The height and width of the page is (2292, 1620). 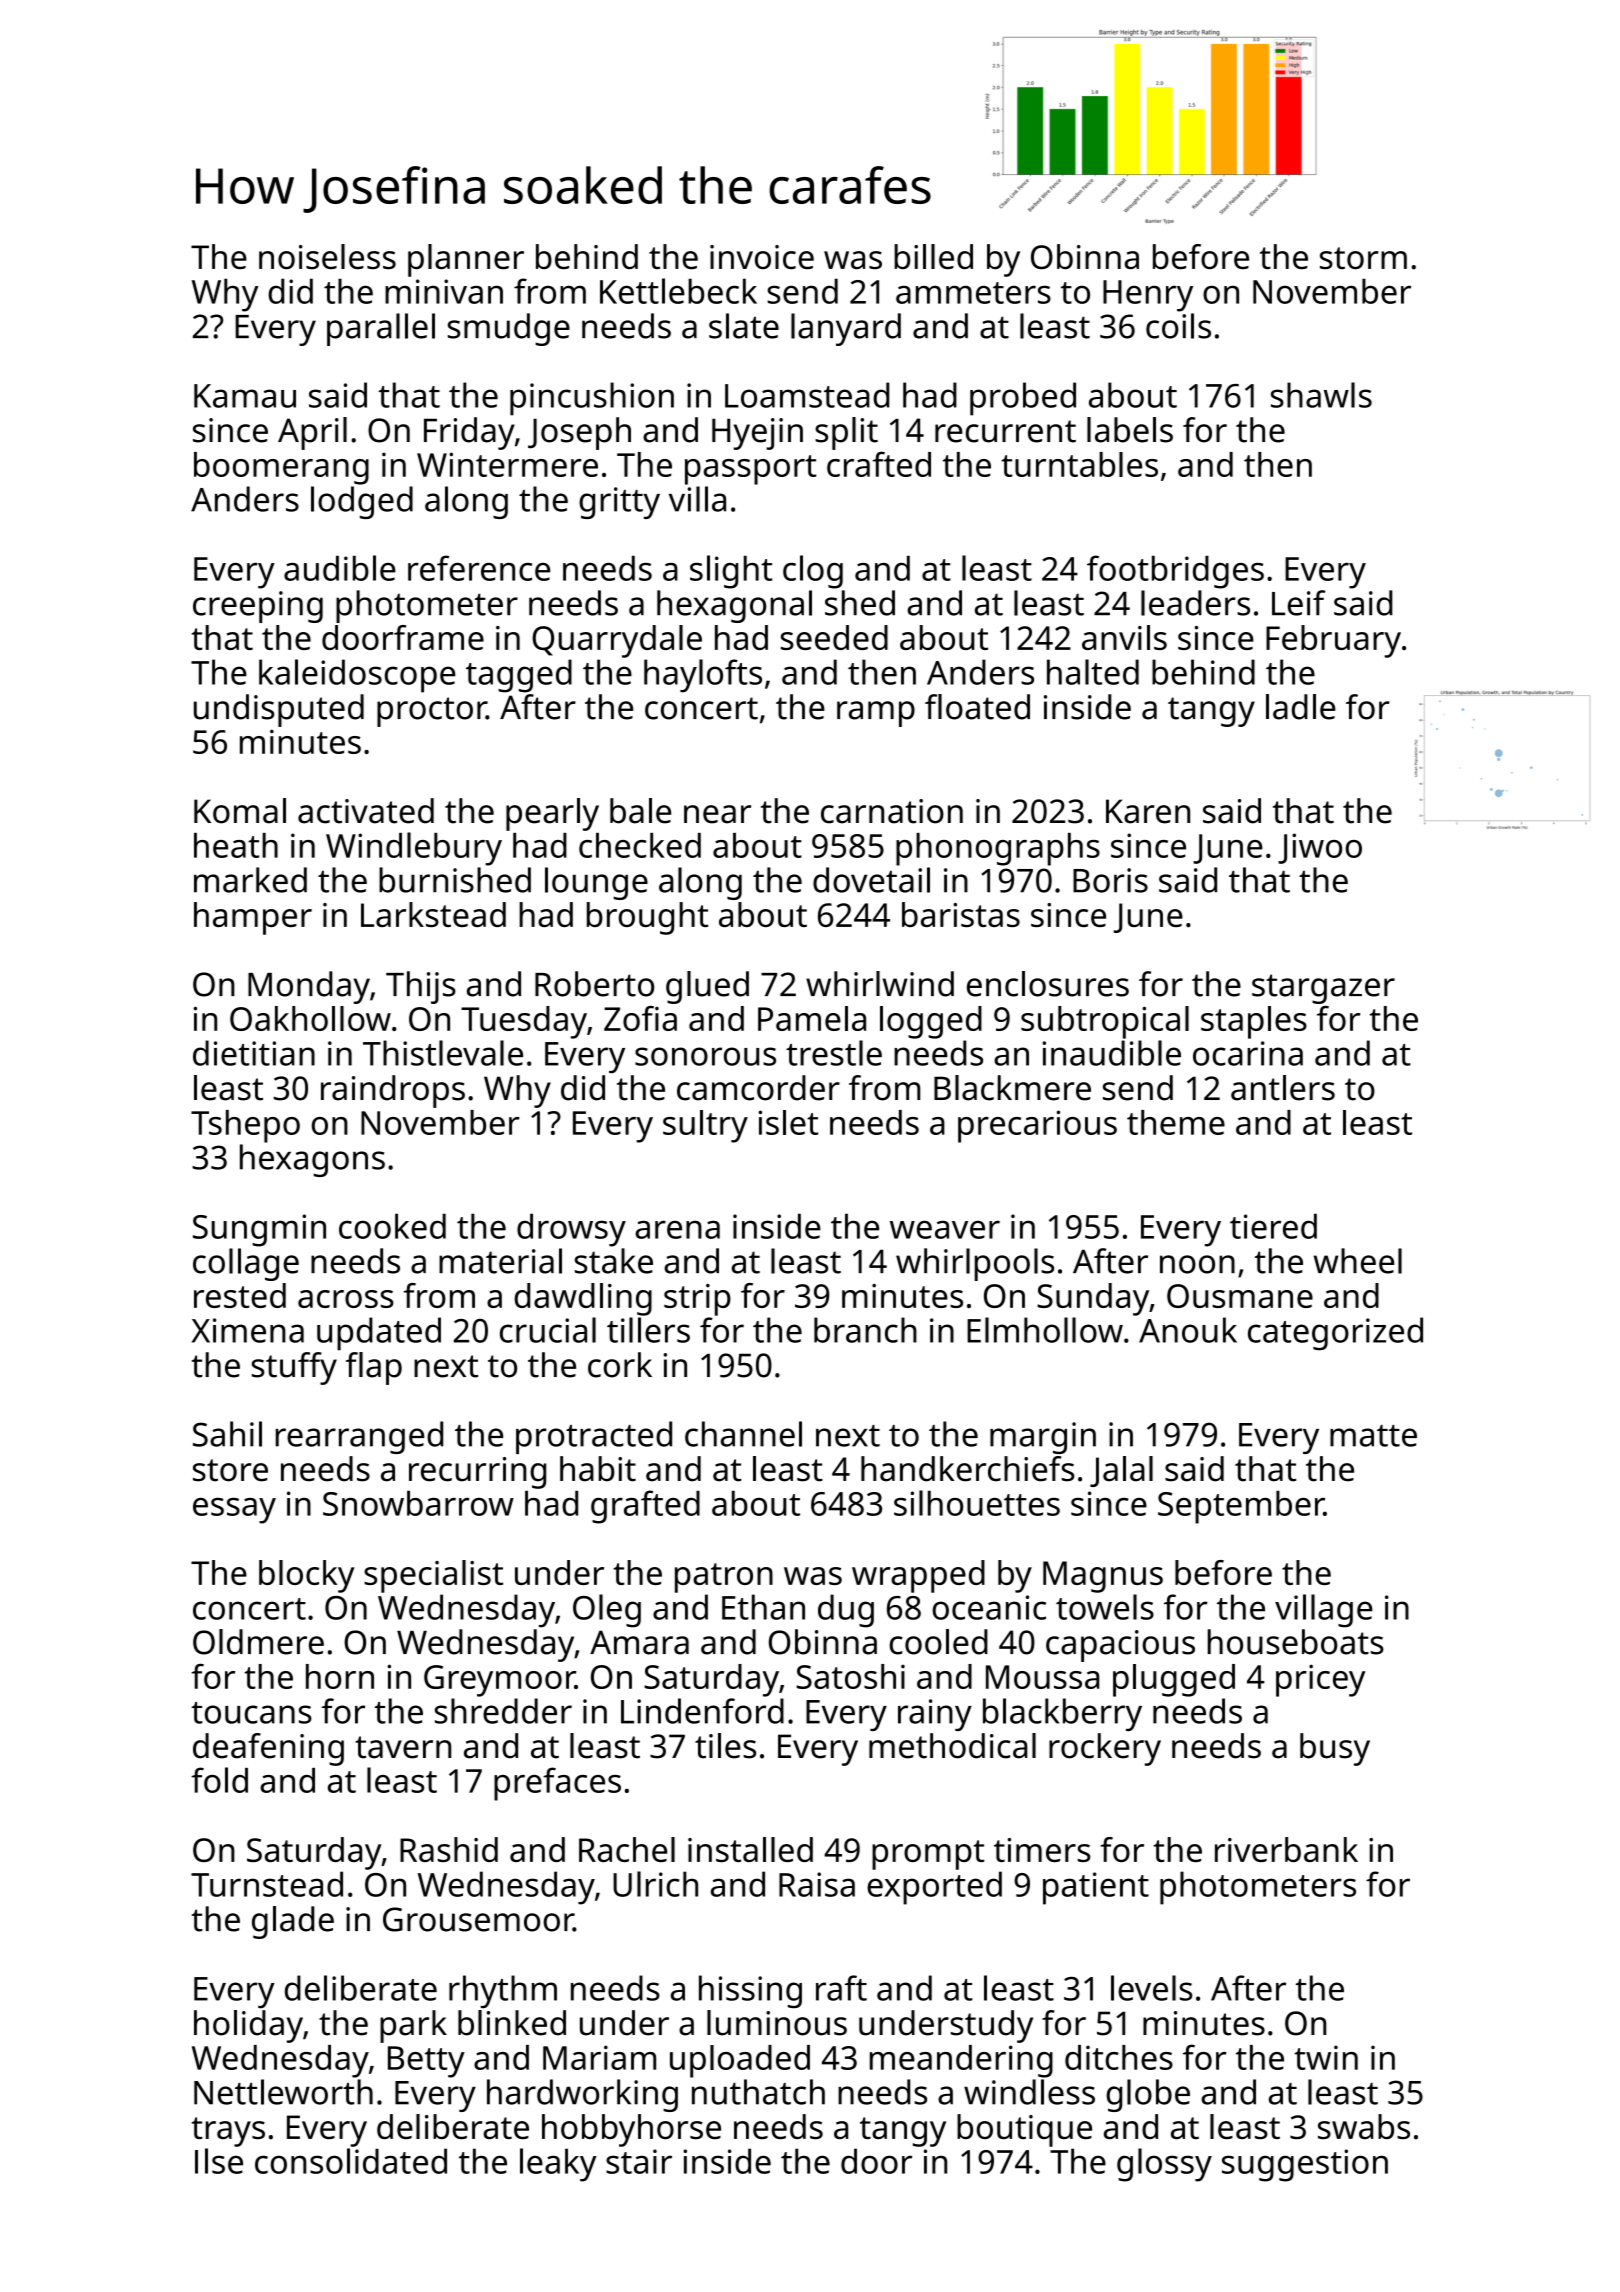 I want to click on busy, so click(x=1335, y=1749).
